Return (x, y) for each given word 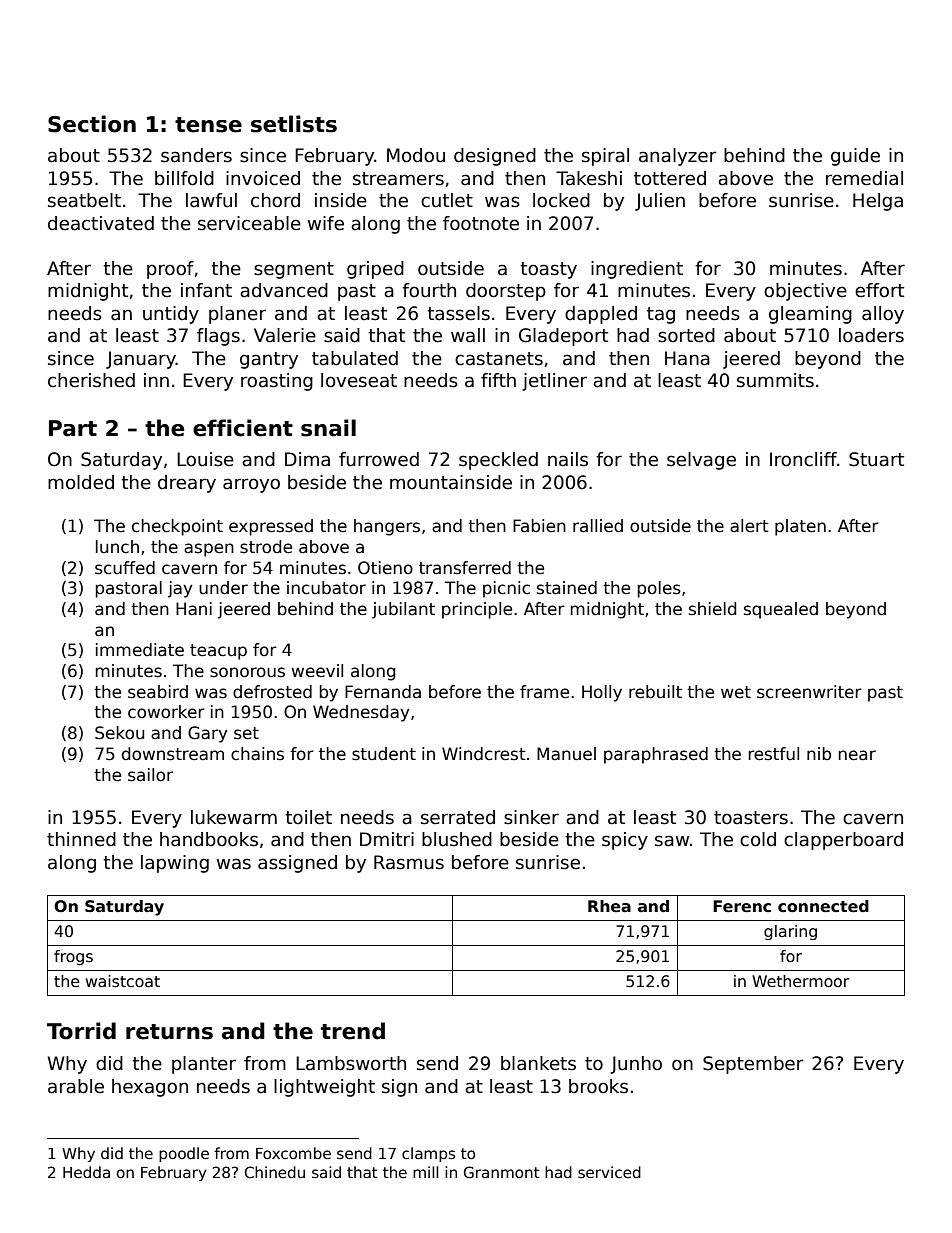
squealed (781, 610)
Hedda (86, 1172)
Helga (878, 202)
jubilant (403, 610)
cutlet (447, 200)
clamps (428, 1154)
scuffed (125, 568)
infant (206, 290)
